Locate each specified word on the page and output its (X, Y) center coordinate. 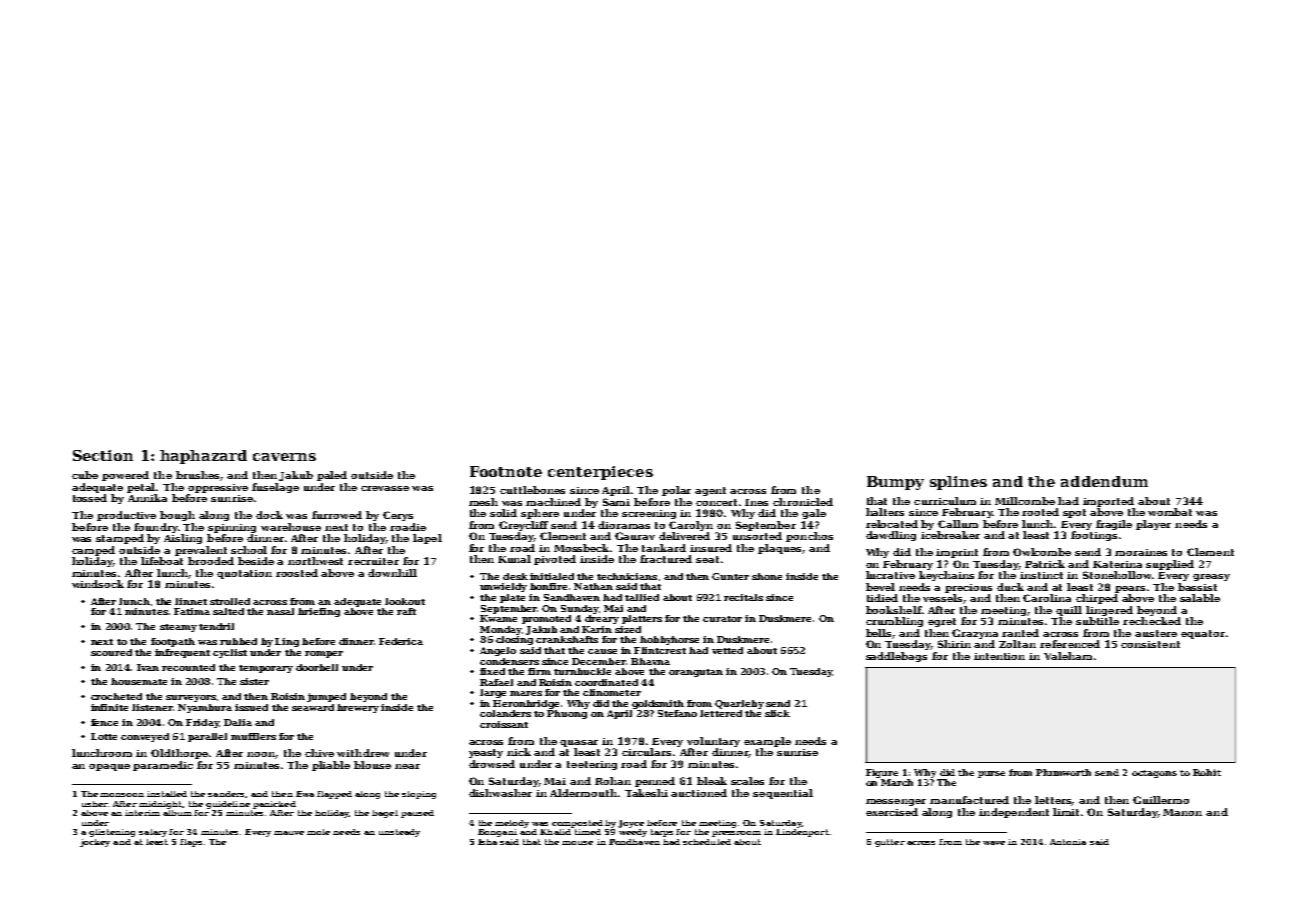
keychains (946, 576)
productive (126, 516)
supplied (1170, 565)
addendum (1104, 481)
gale (814, 514)
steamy (178, 628)
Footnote (506, 471)
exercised (892, 812)
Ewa (305, 794)
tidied (882, 598)
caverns (284, 457)
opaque (109, 767)
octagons (1154, 774)
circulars (646, 752)
